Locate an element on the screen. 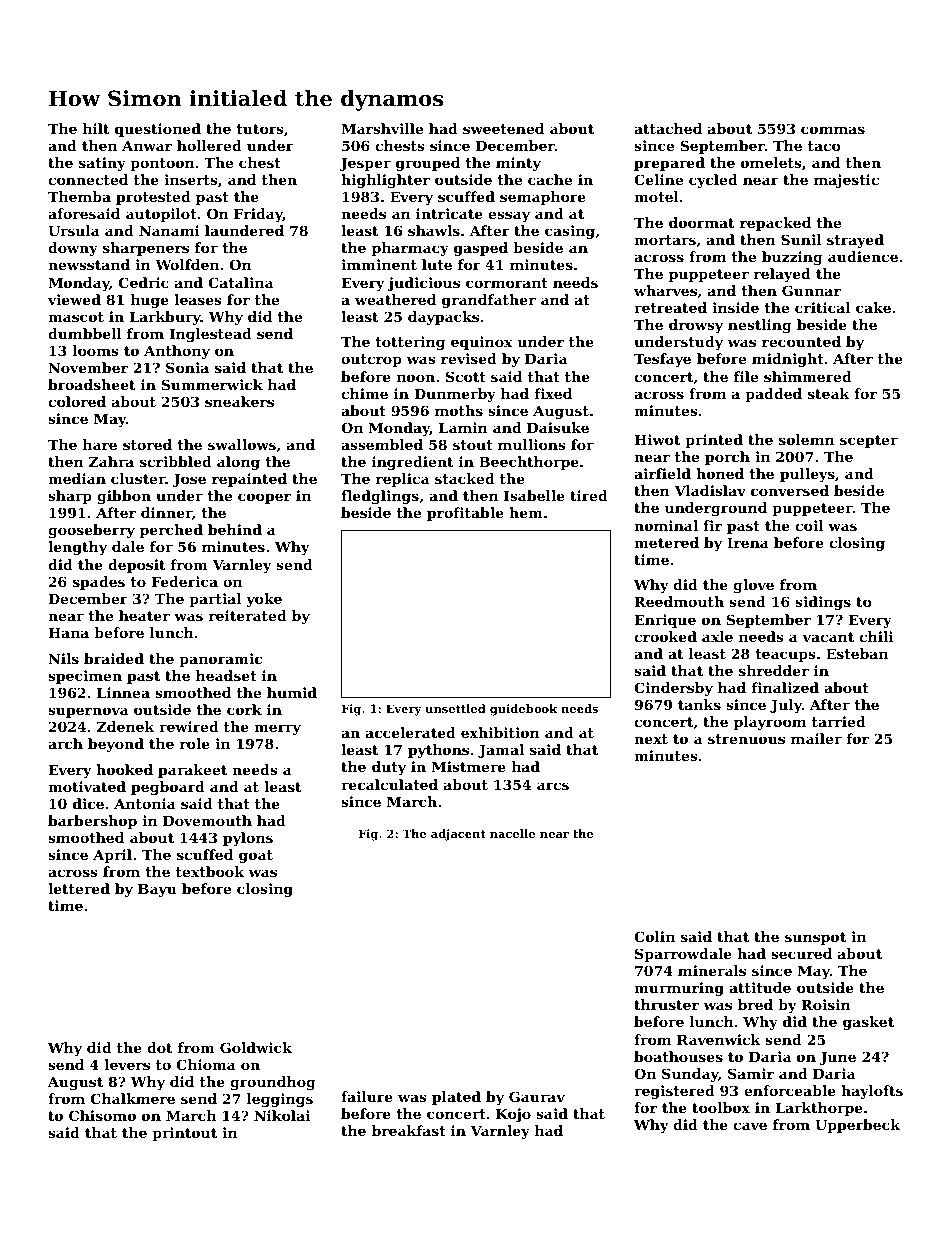  tutors is located at coordinates (260, 129).
